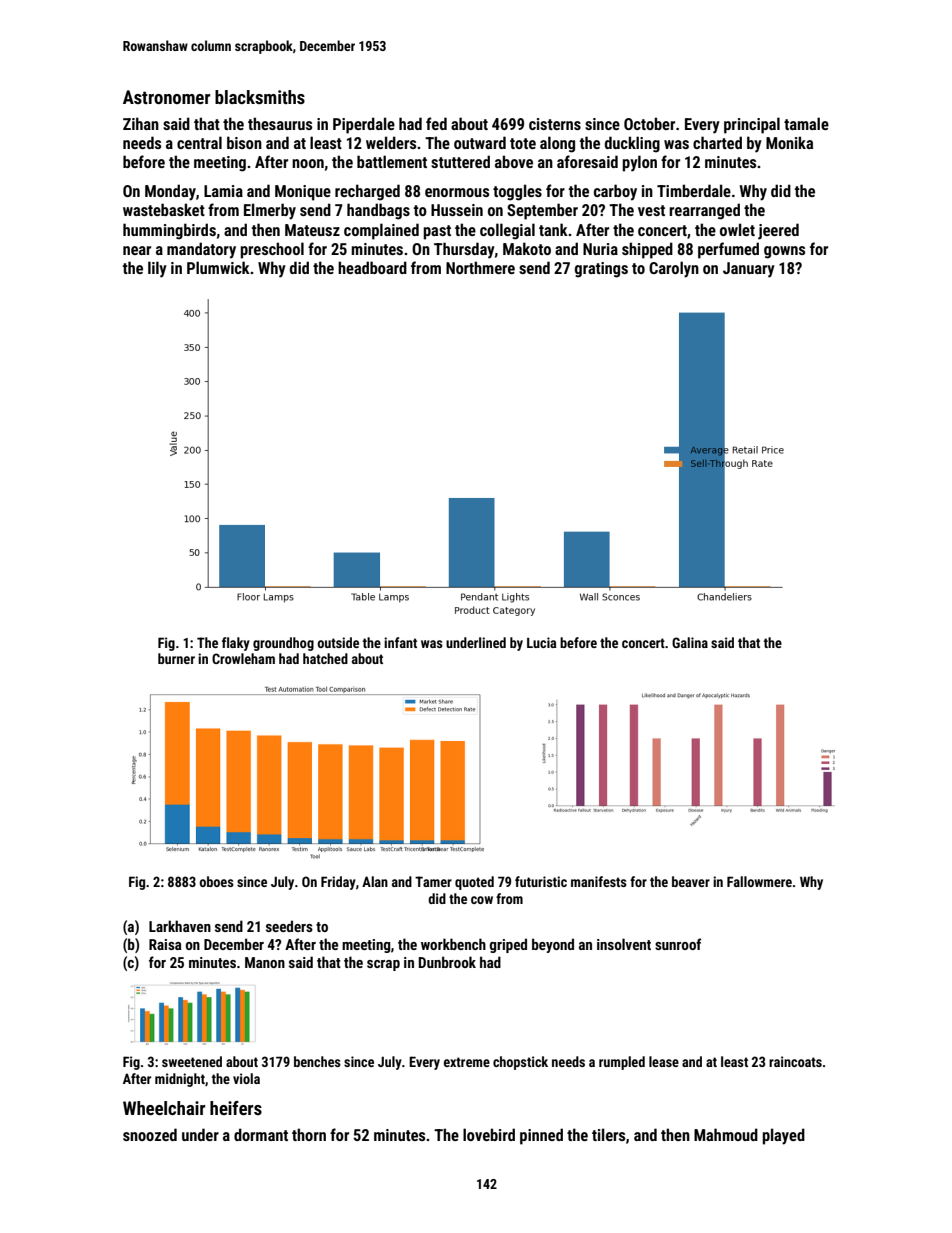  I want to click on near, so click(137, 250).
